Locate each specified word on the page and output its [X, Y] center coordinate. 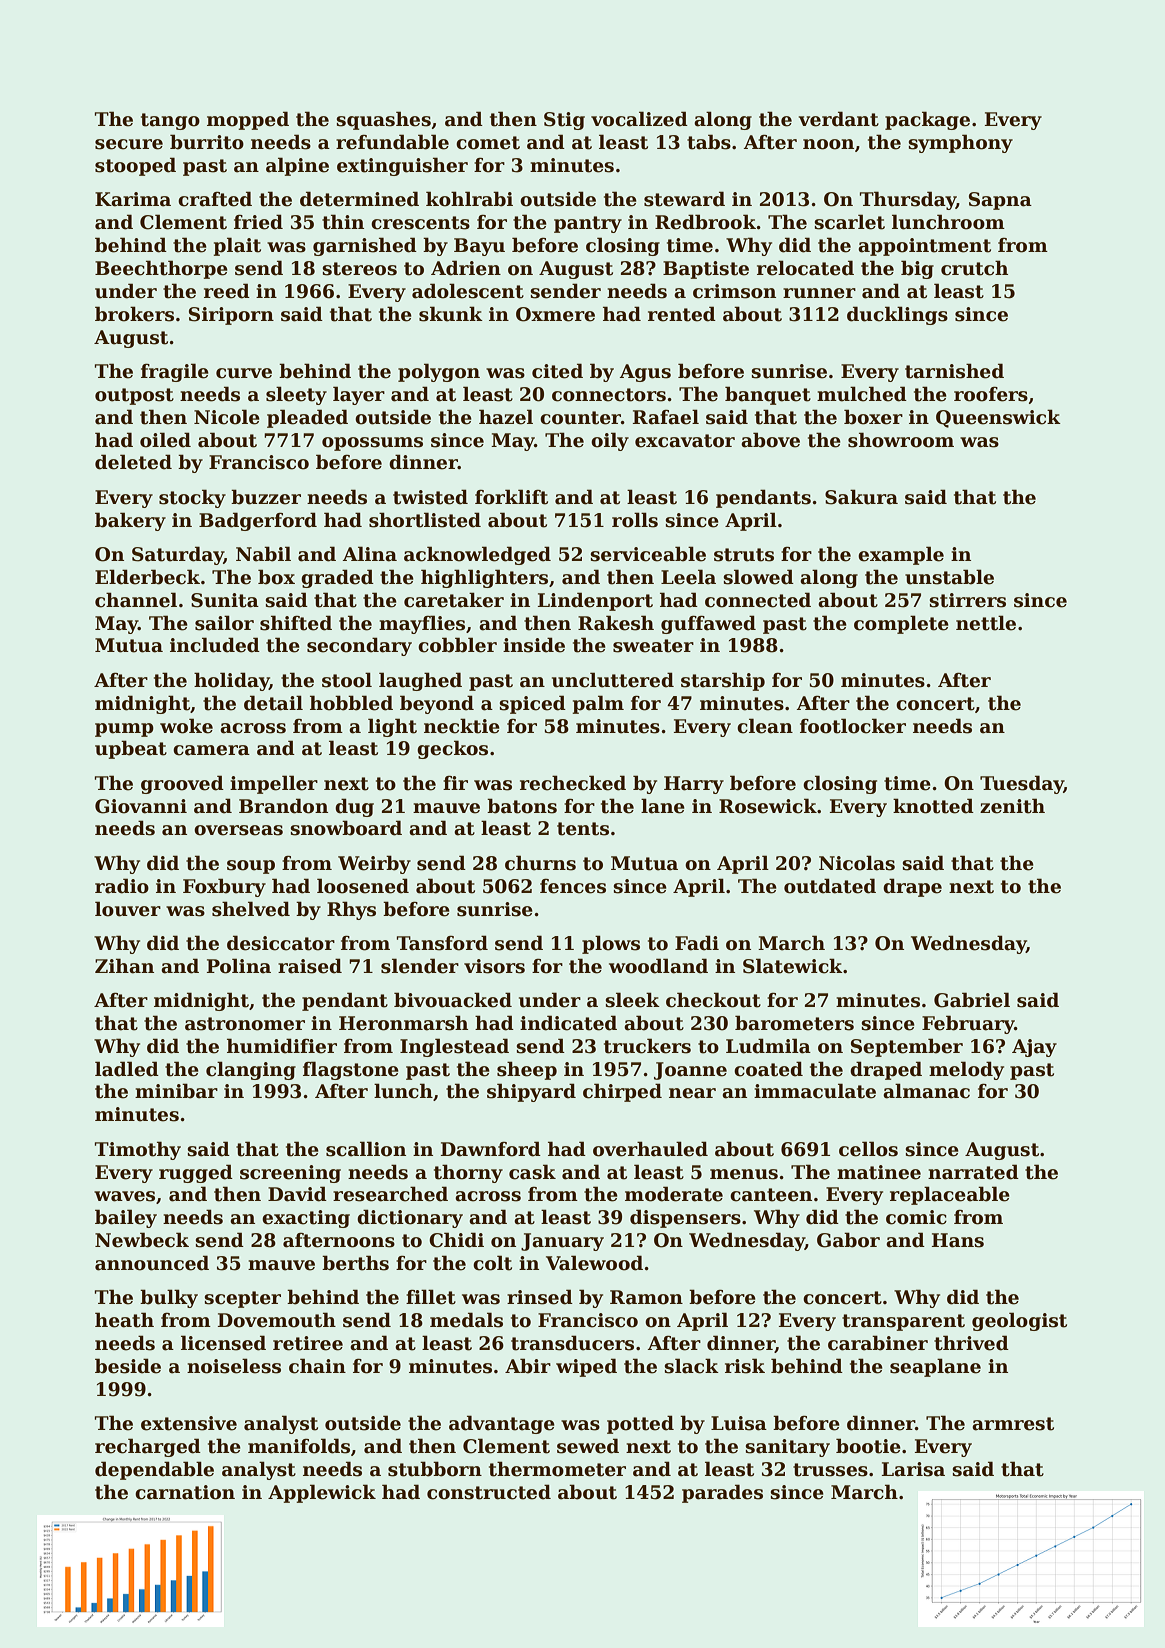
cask [532, 1172]
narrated [973, 1172]
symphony [960, 143]
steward [684, 199]
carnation [185, 1492]
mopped [248, 120]
